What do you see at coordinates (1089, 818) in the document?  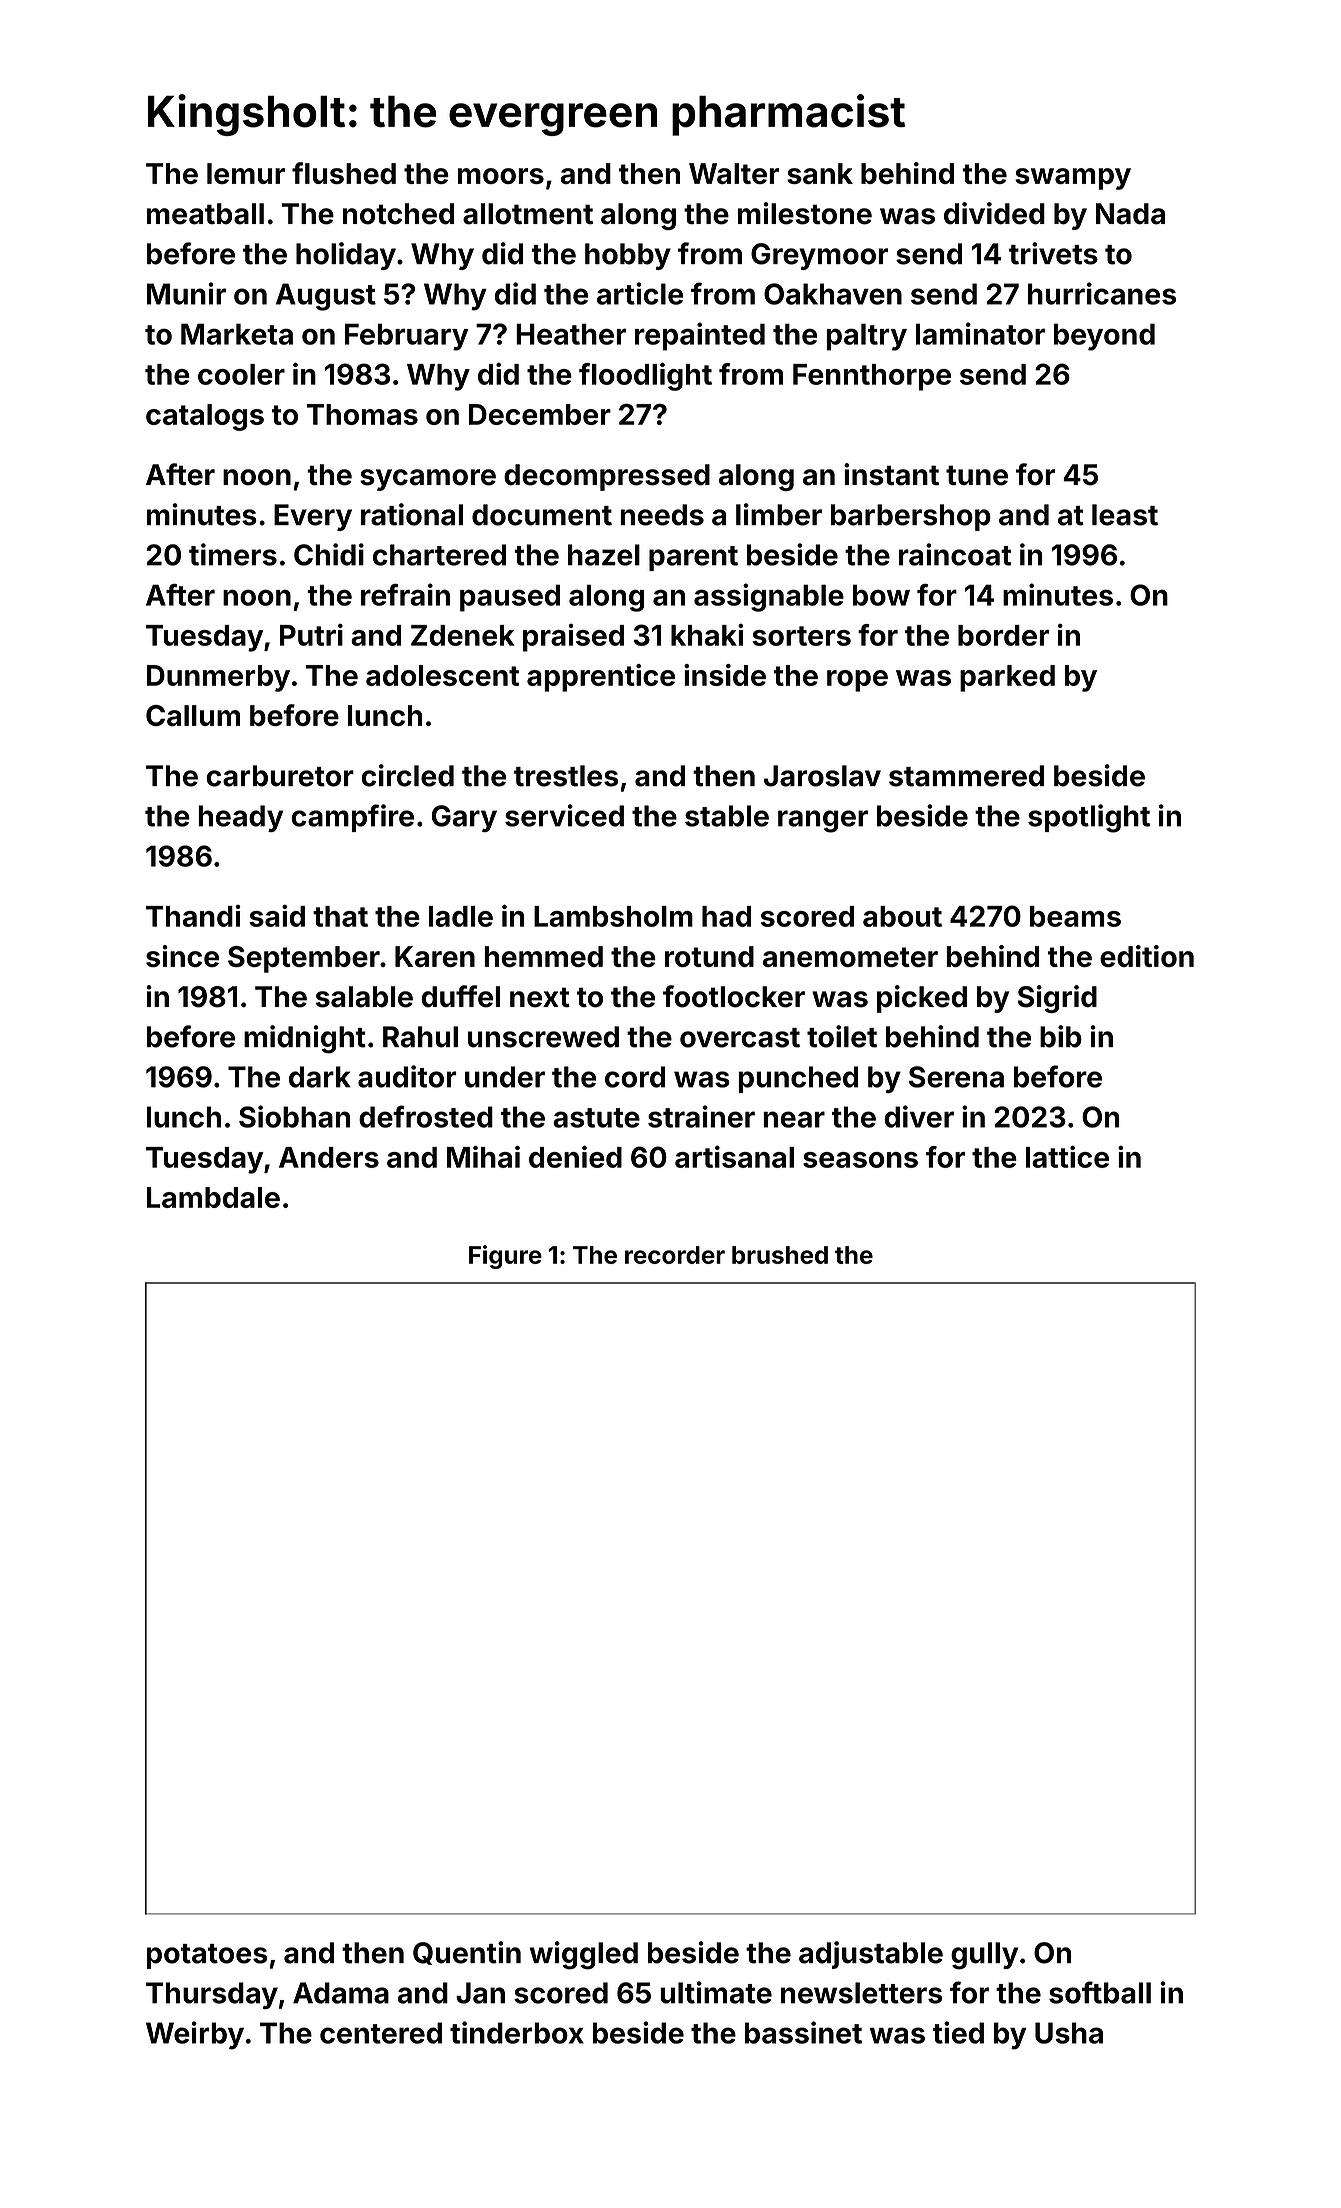 I see `spotlight` at bounding box center [1089, 818].
